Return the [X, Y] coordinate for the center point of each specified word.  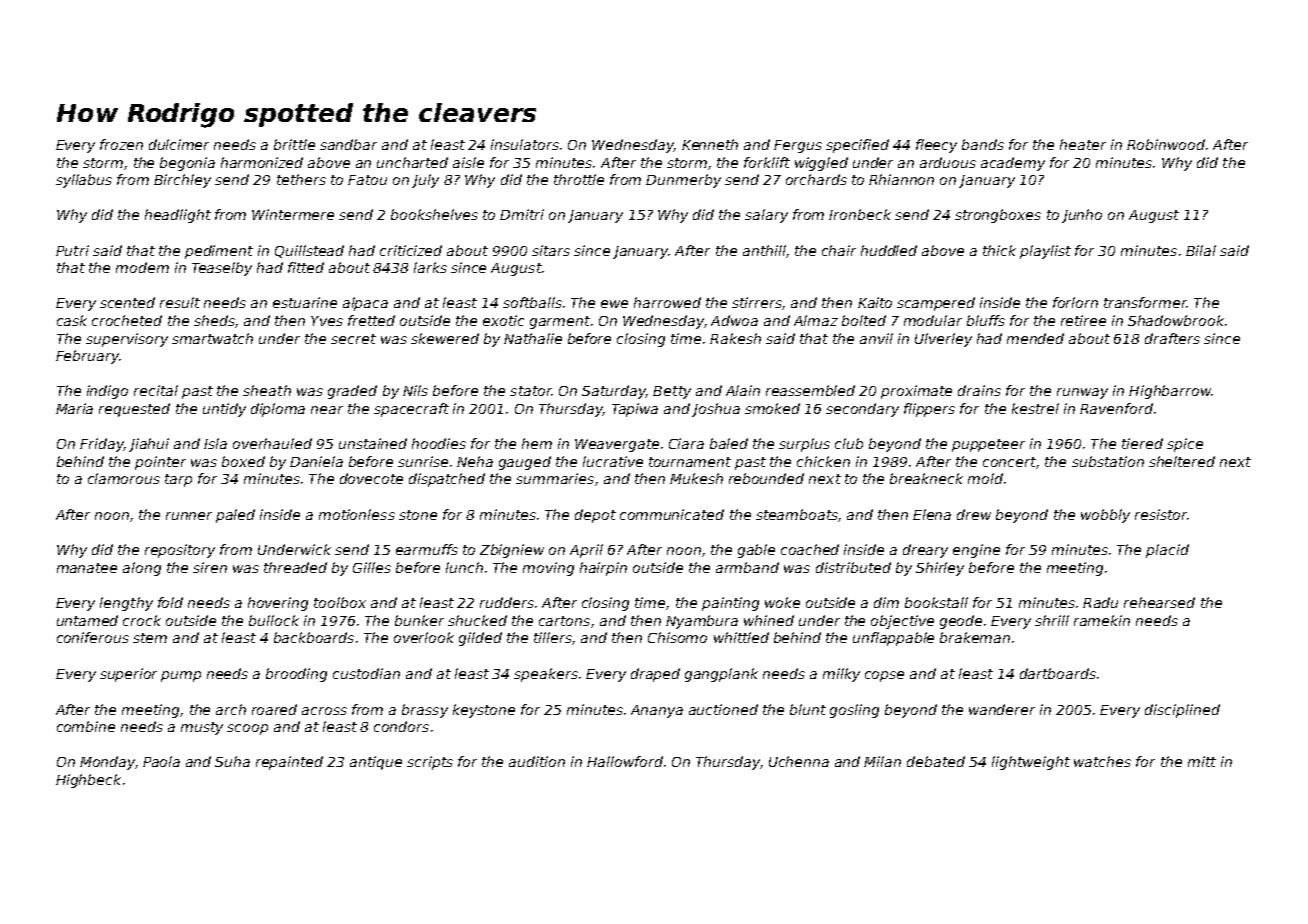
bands [983, 144]
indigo [107, 392]
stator [531, 391]
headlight [178, 216]
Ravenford [1116, 408]
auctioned [723, 709]
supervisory [127, 340]
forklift [767, 162]
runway [1082, 393]
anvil [876, 338]
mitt [1202, 761]
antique [376, 763]
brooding [296, 675]
